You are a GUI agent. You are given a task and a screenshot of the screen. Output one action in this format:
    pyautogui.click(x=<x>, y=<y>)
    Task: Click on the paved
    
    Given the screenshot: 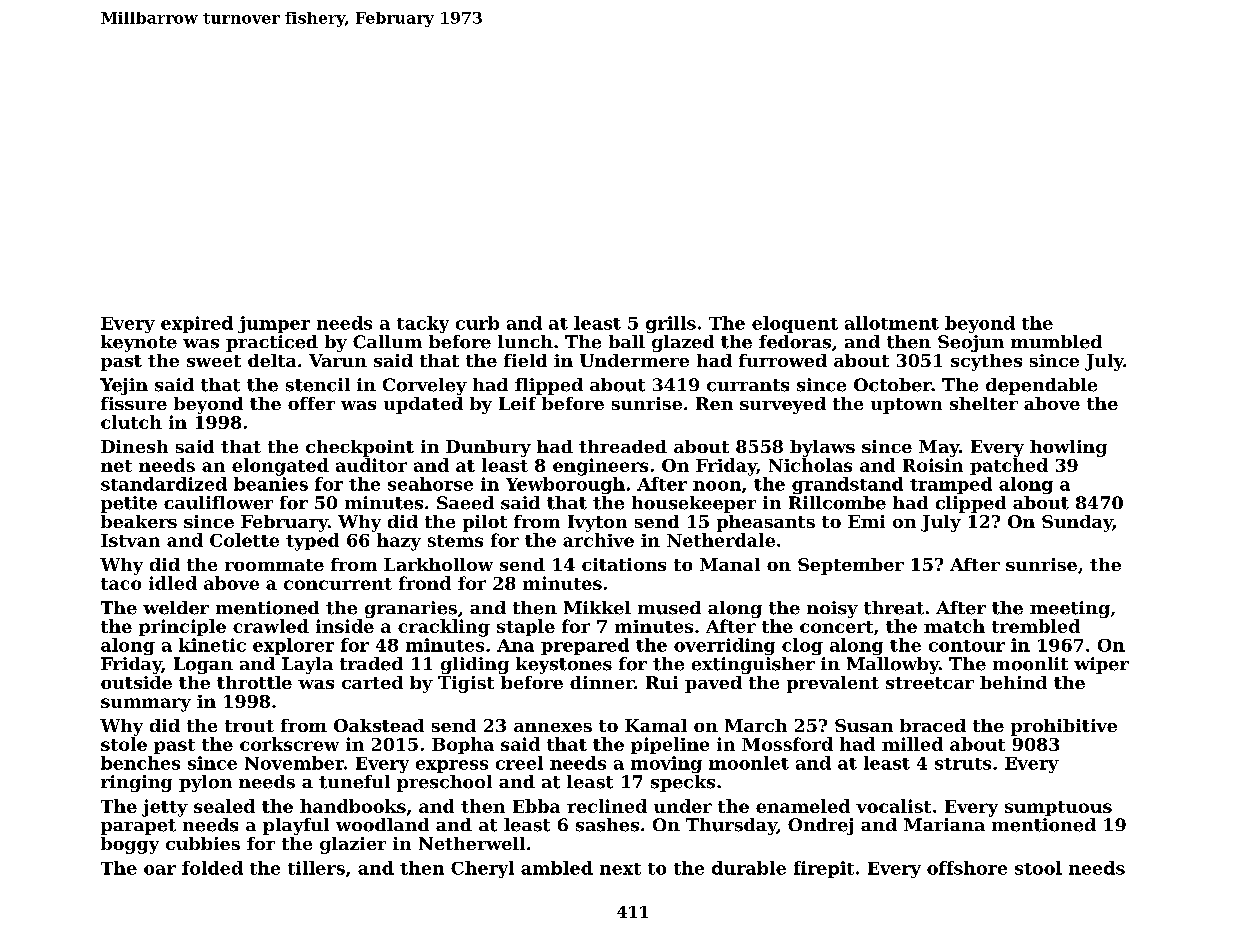 What is the action you would take?
    pyautogui.click(x=713, y=684)
